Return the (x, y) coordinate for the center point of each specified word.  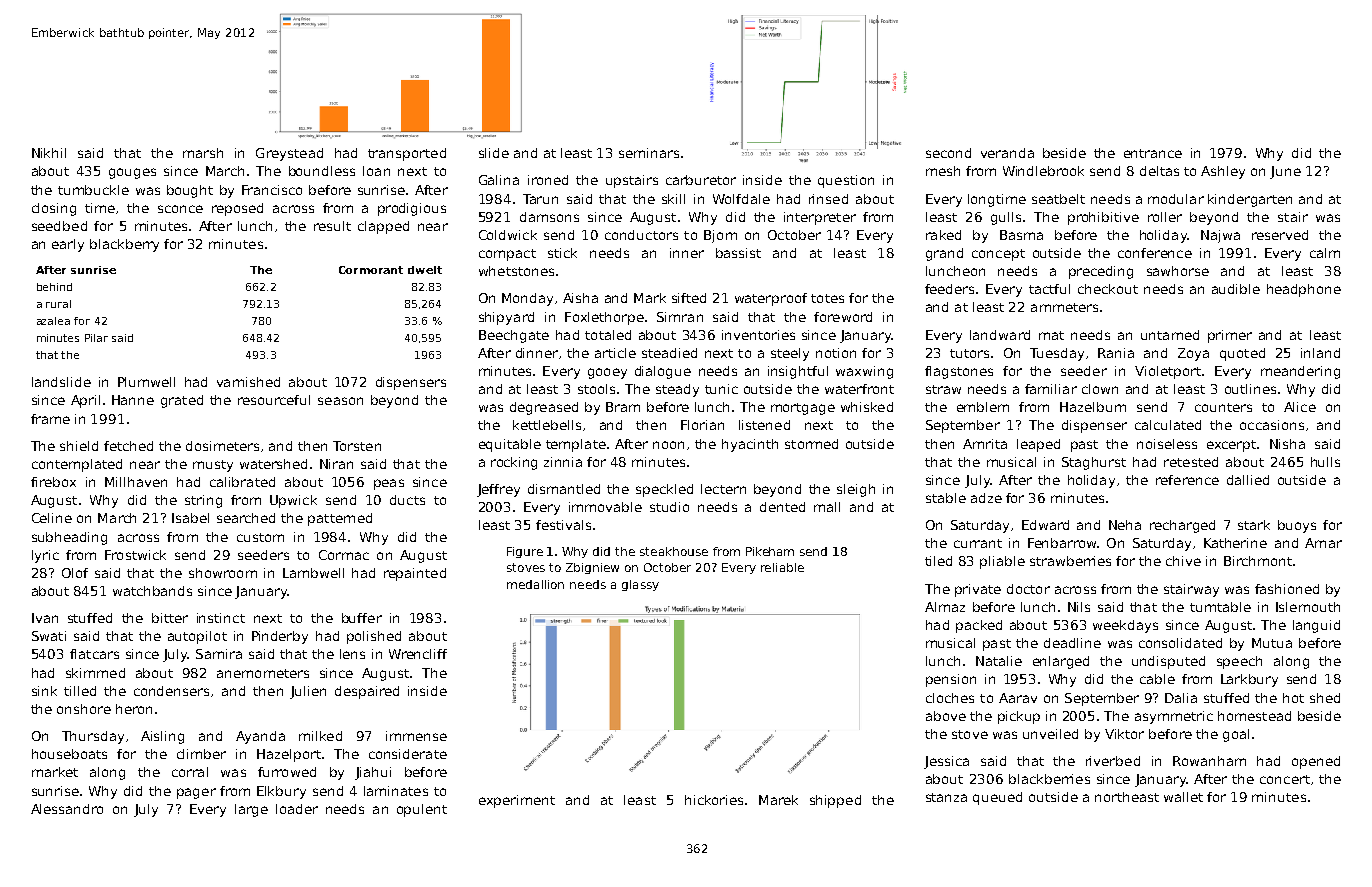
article (615, 353)
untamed (1170, 335)
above (946, 716)
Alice (1300, 407)
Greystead (289, 154)
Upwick (293, 501)
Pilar (96, 338)
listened (764, 425)
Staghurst (1094, 463)
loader (297, 809)
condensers (171, 691)
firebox (53, 482)
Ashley (1223, 172)
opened (1316, 762)
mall (827, 507)
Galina (499, 180)
